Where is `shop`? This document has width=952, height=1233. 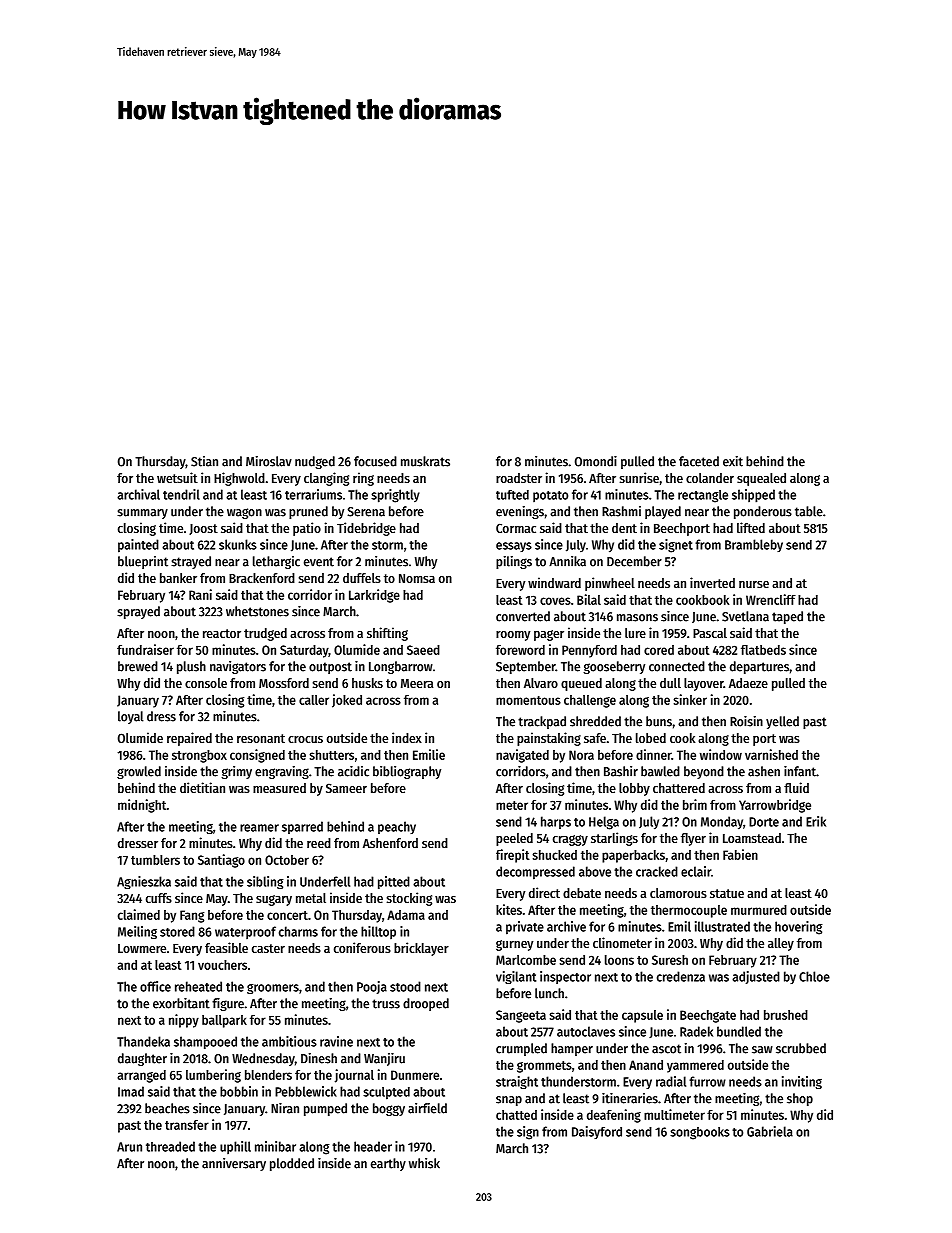
shop is located at coordinates (800, 1099).
